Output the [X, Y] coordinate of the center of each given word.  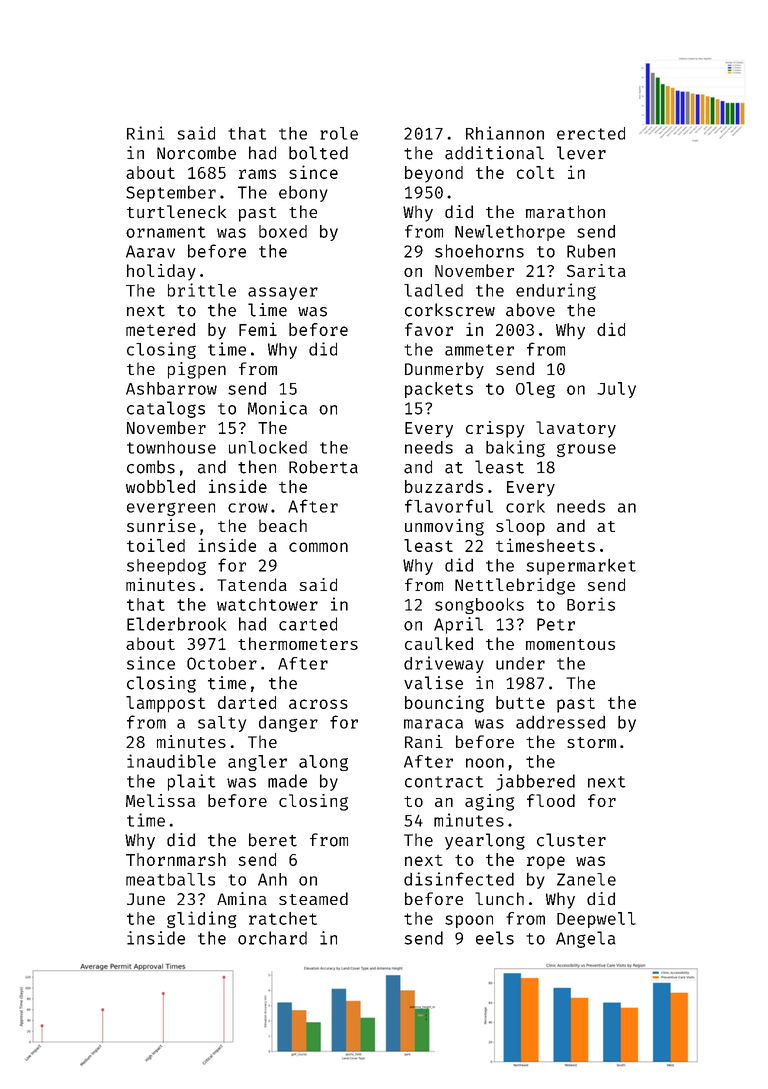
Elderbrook [176, 624]
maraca [433, 724]
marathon [565, 211]
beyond [434, 174]
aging [489, 802]
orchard [272, 938]
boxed [283, 231]
